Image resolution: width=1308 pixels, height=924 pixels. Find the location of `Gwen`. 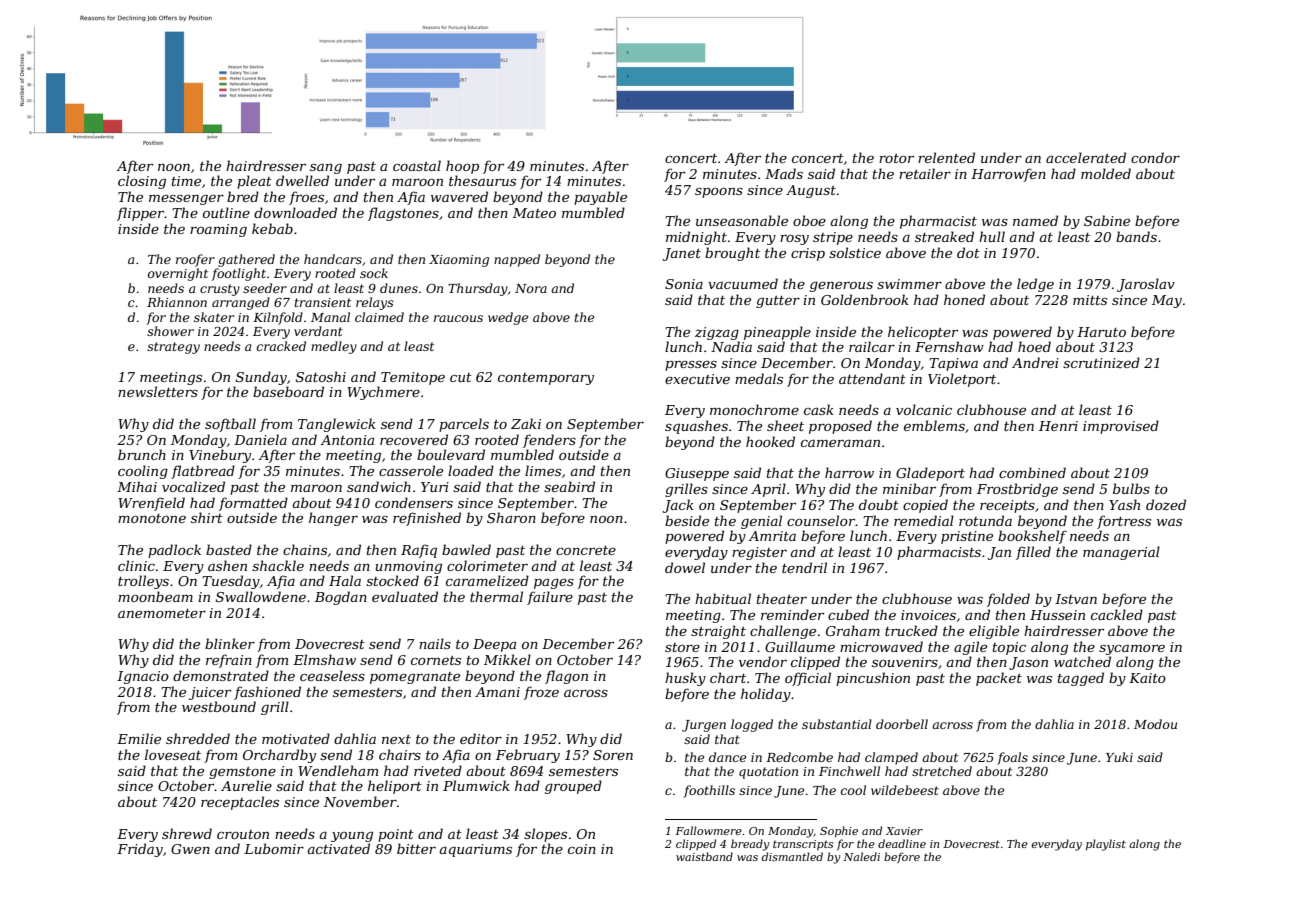

Gwen is located at coordinates (190, 849).
